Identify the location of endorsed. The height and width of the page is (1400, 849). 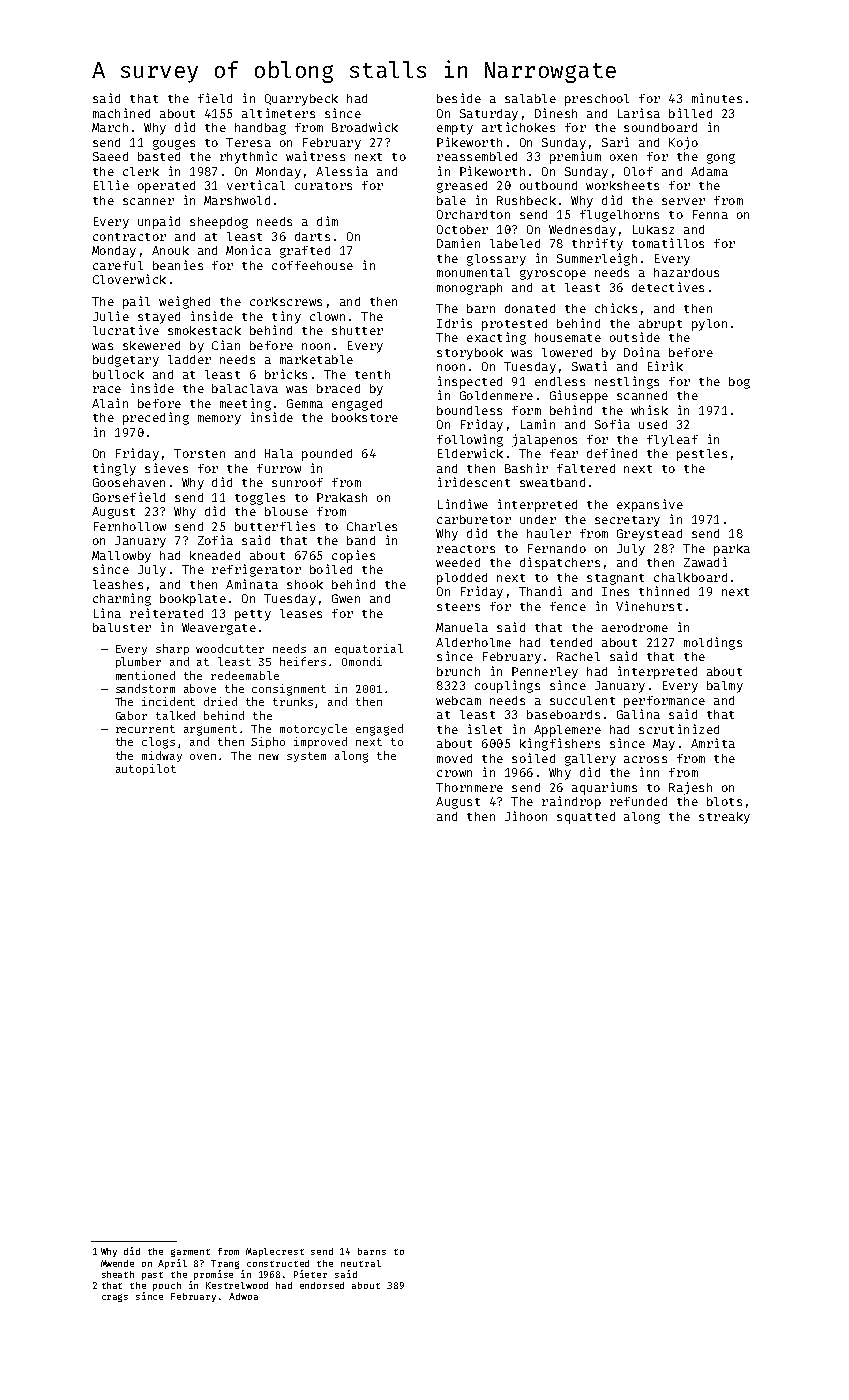
(322, 1285).
